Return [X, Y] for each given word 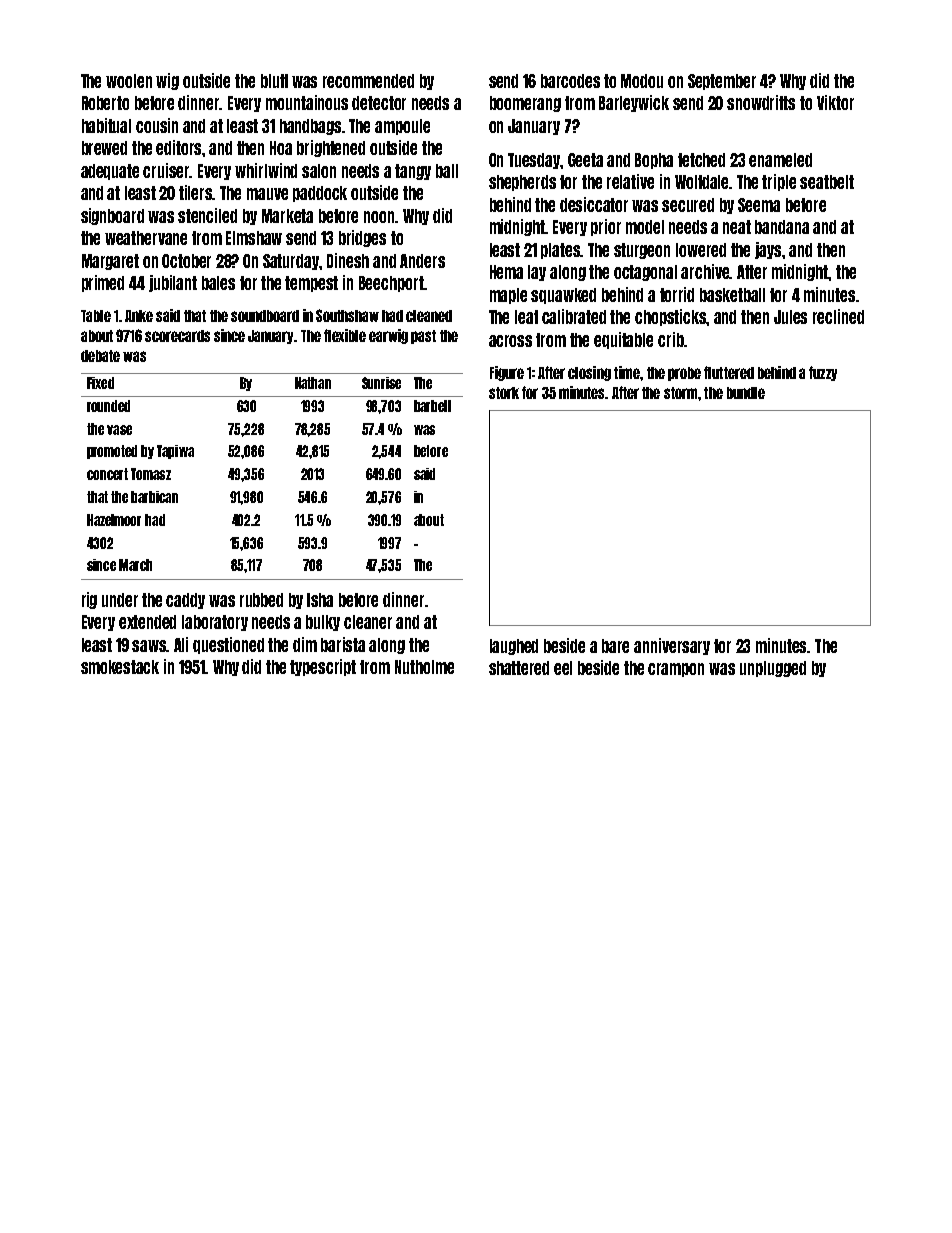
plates [561, 251]
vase [119, 430]
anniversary [672, 646]
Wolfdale [702, 182]
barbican [154, 497]
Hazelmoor [114, 520]
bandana [782, 227]
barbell [432, 406]
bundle [746, 393]
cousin [157, 125]
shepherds [522, 183]
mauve [267, 194]
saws [149, 646]
